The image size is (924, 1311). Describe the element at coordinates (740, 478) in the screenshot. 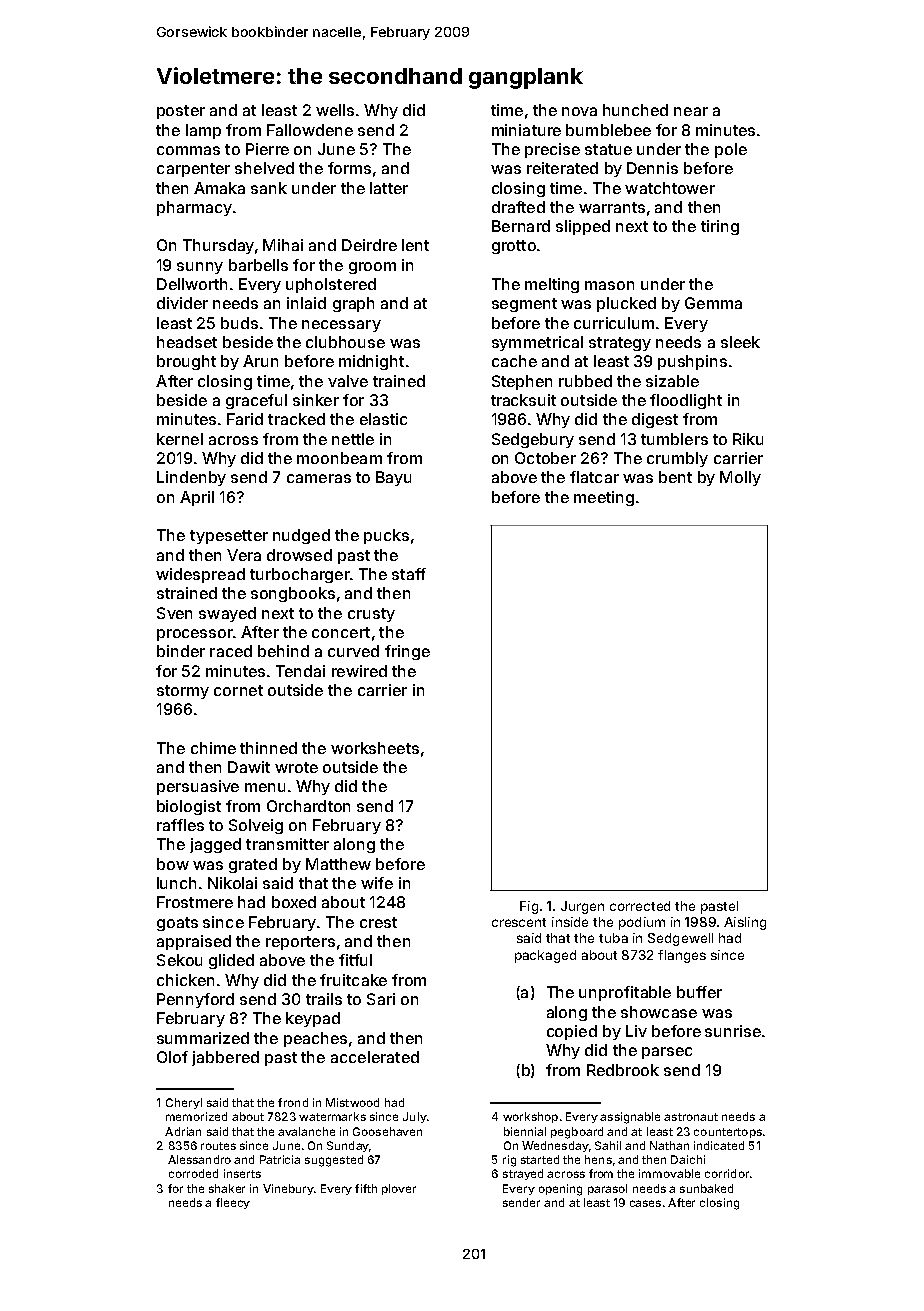

I see `Molly` at that location.
